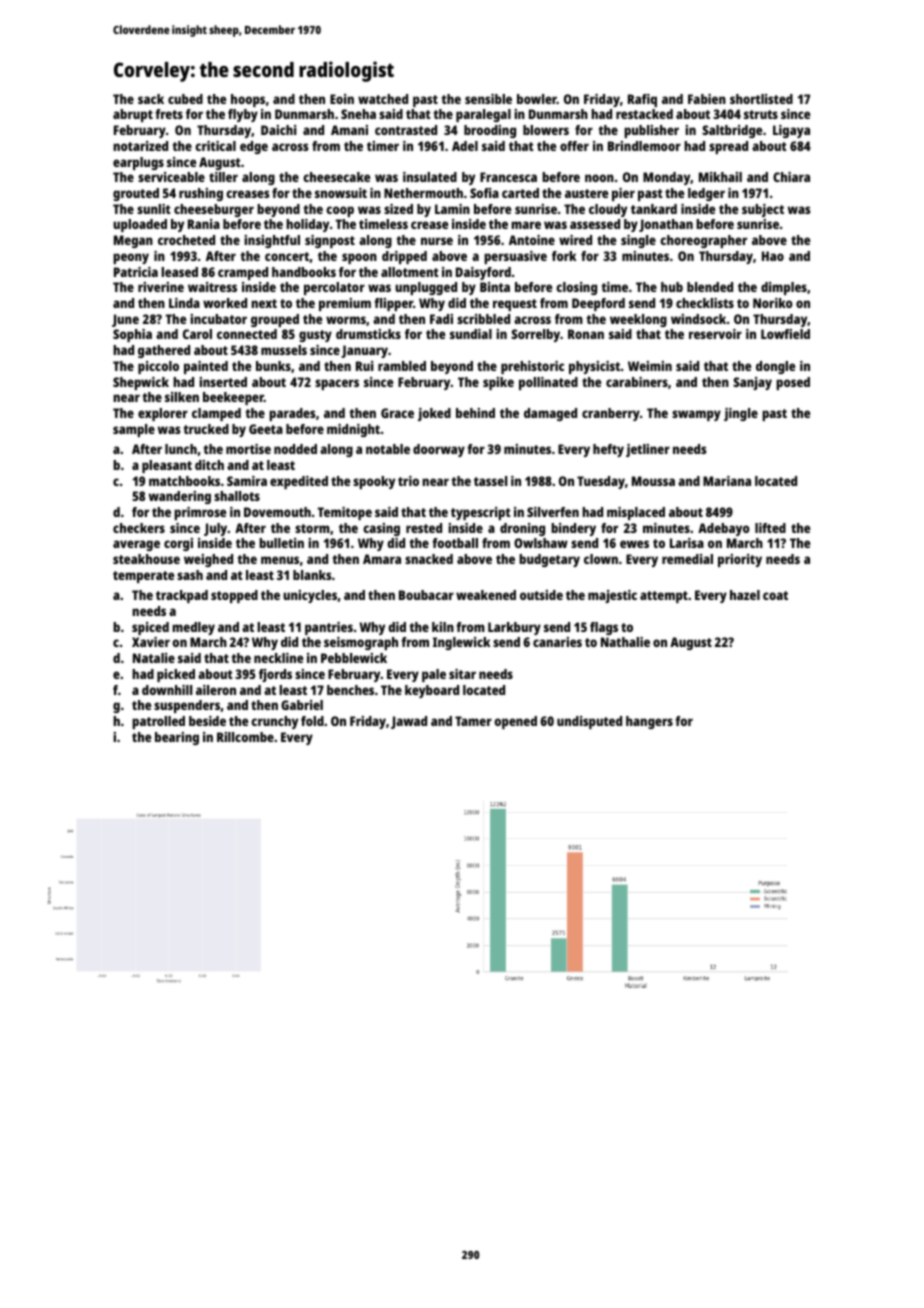 Image resolution: width=924 pixels, height=1308 pixels. What do you see at coordinates (710, 287) in the page?
I see `blended` at bounding box center [710, 287].
